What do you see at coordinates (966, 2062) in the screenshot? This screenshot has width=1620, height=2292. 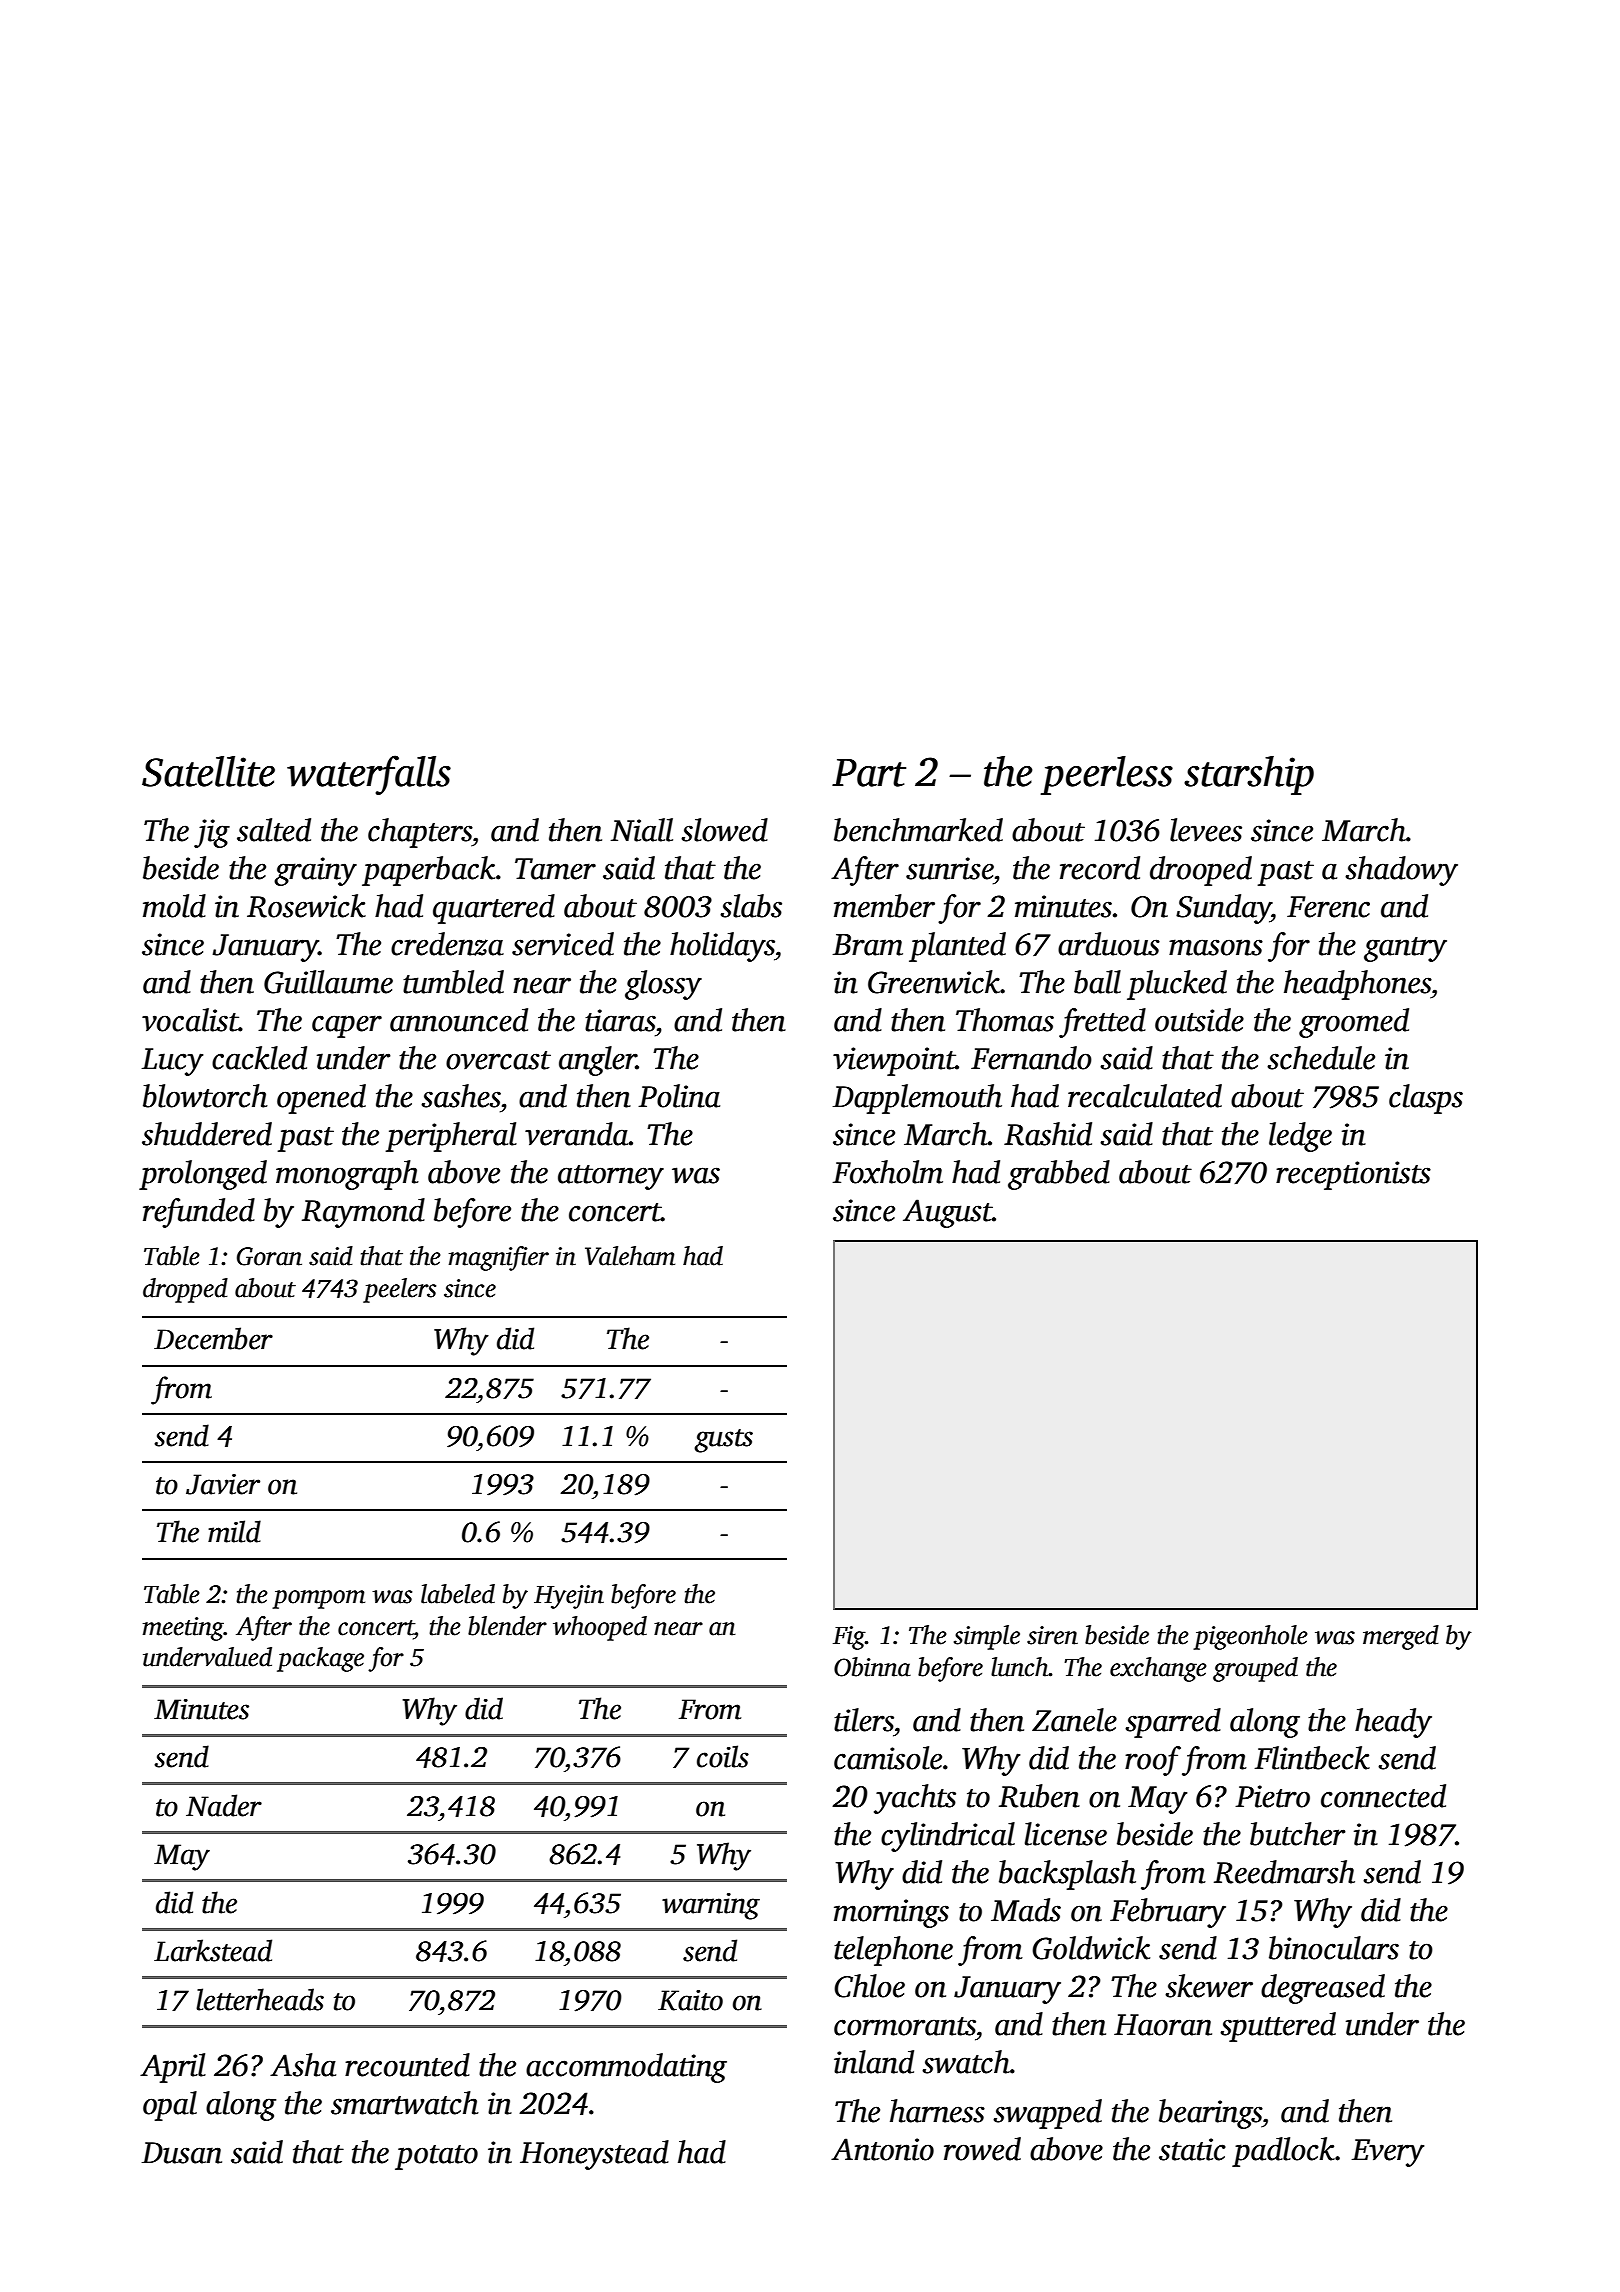 I see `swatch` at bounding box center [966, 2062].
